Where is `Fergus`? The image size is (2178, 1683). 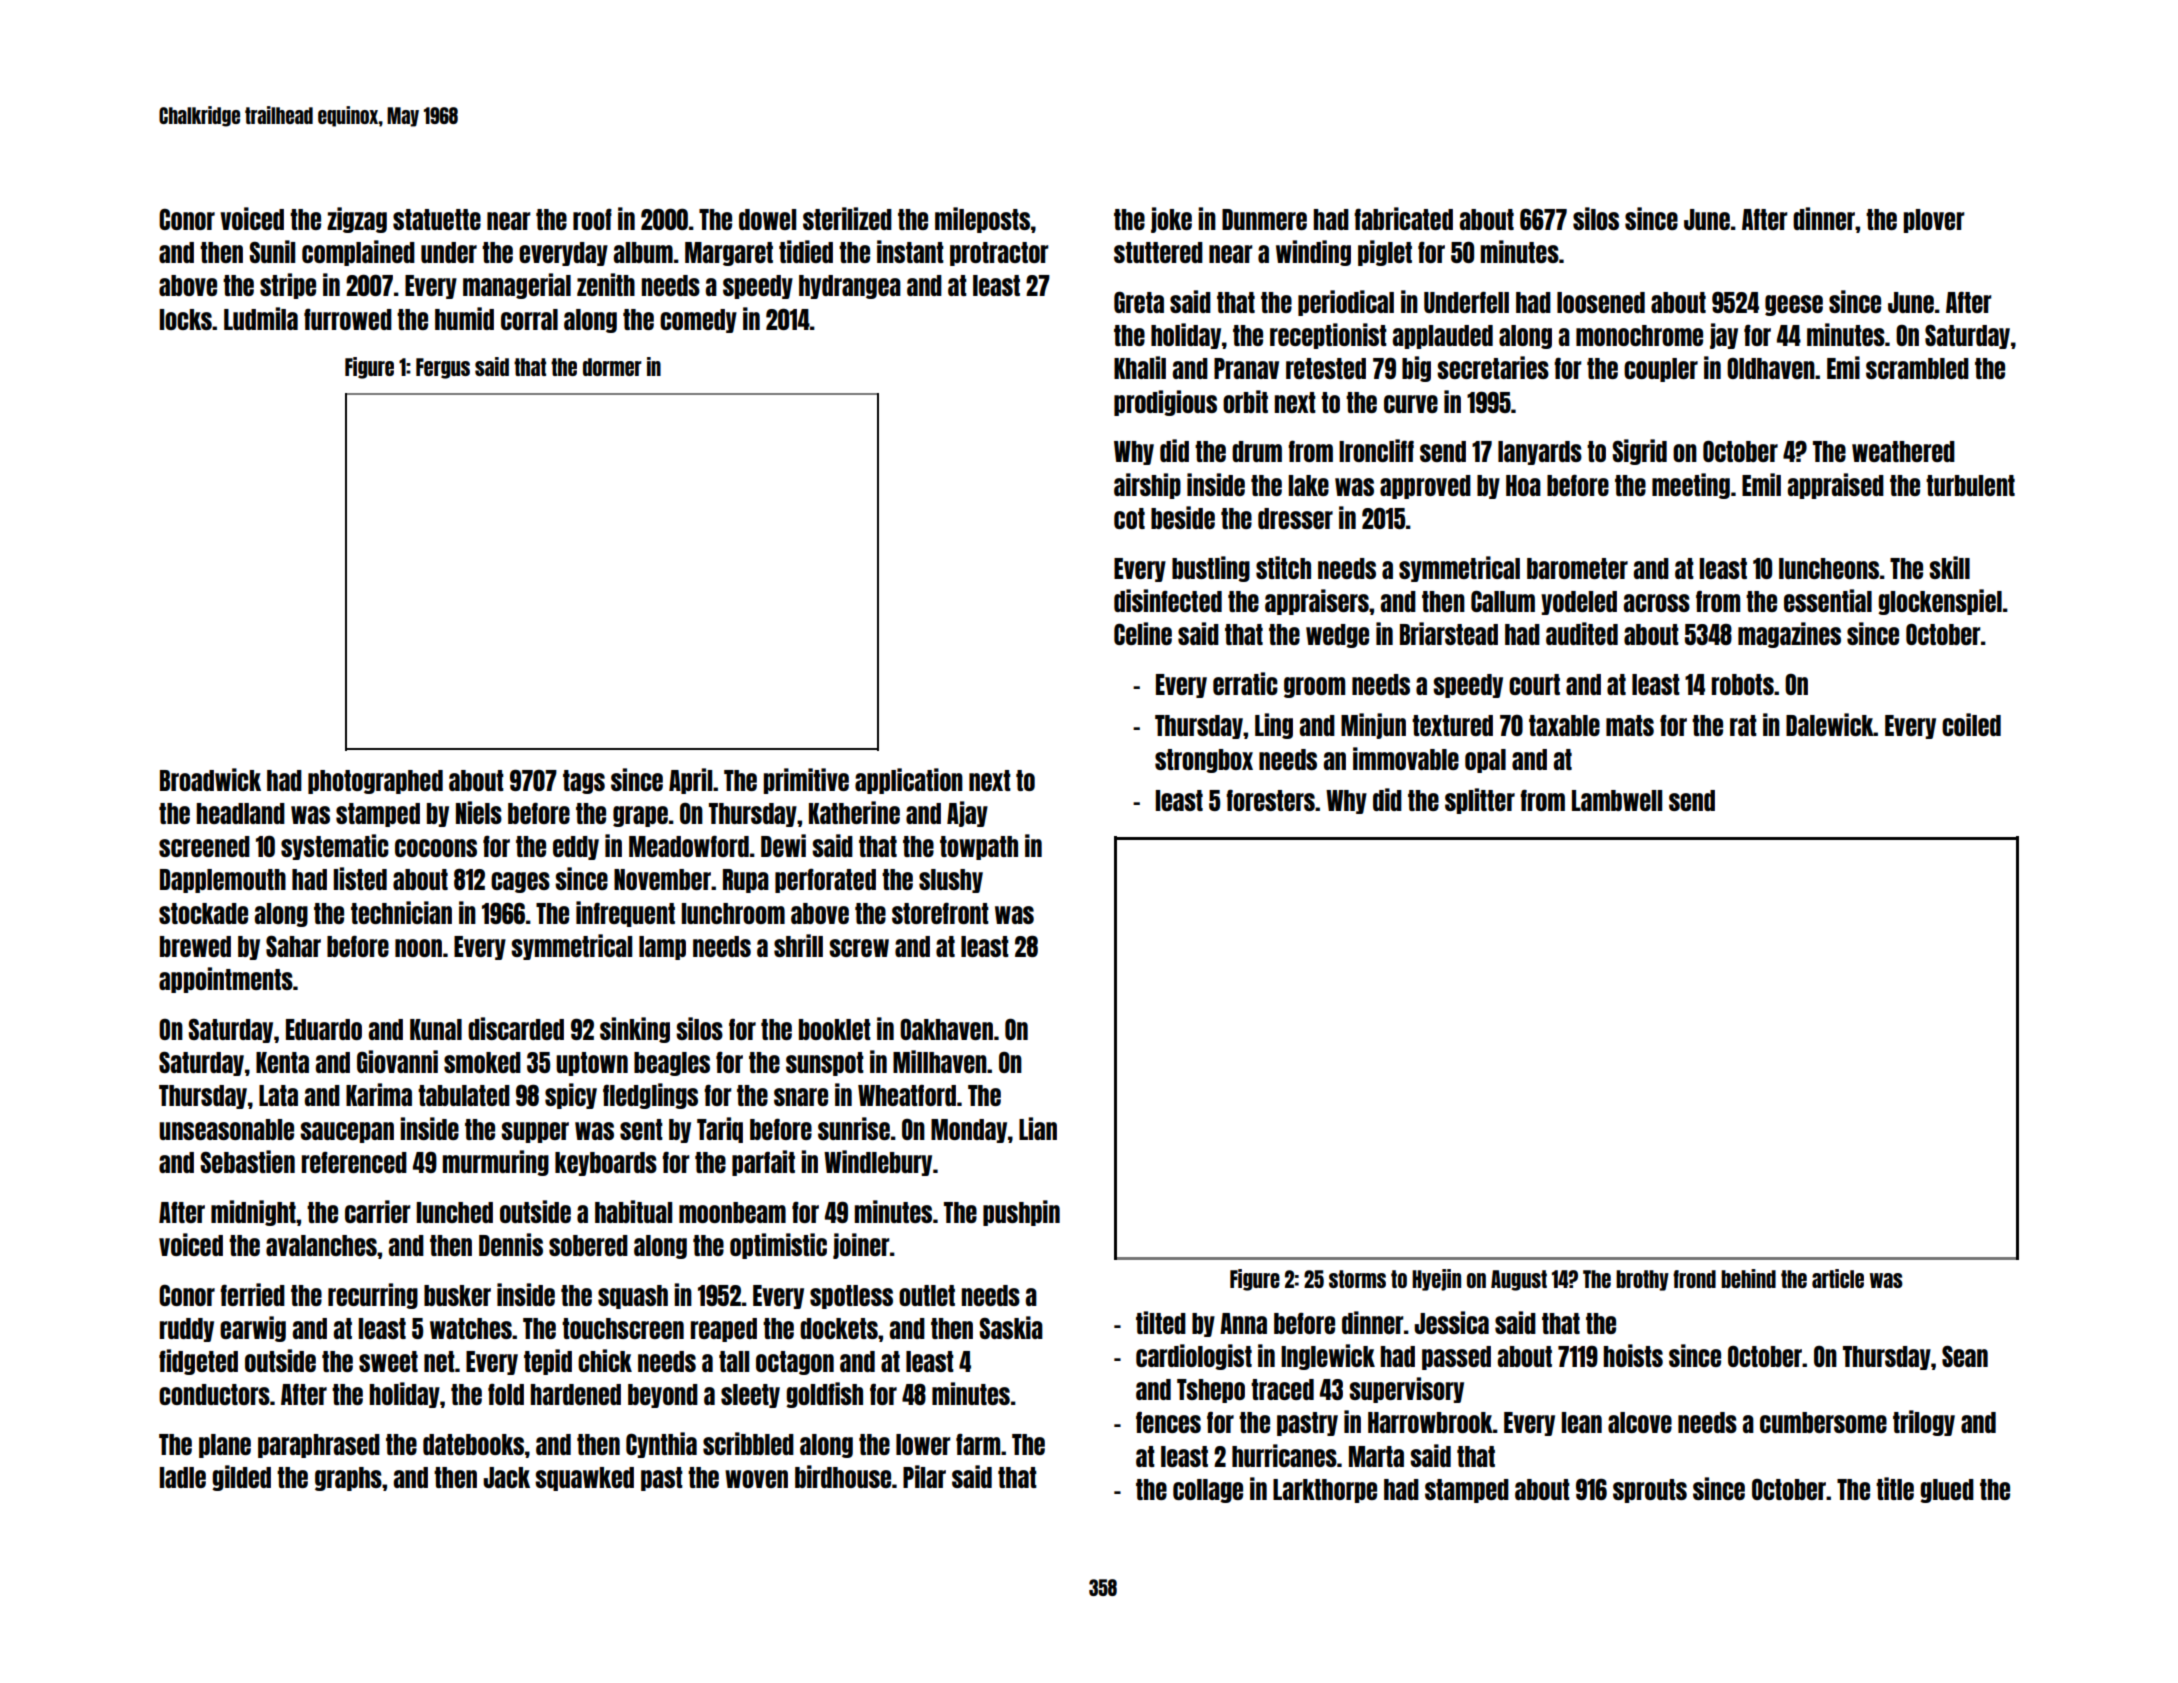 Fergus is located at coordinates (443, 368).
